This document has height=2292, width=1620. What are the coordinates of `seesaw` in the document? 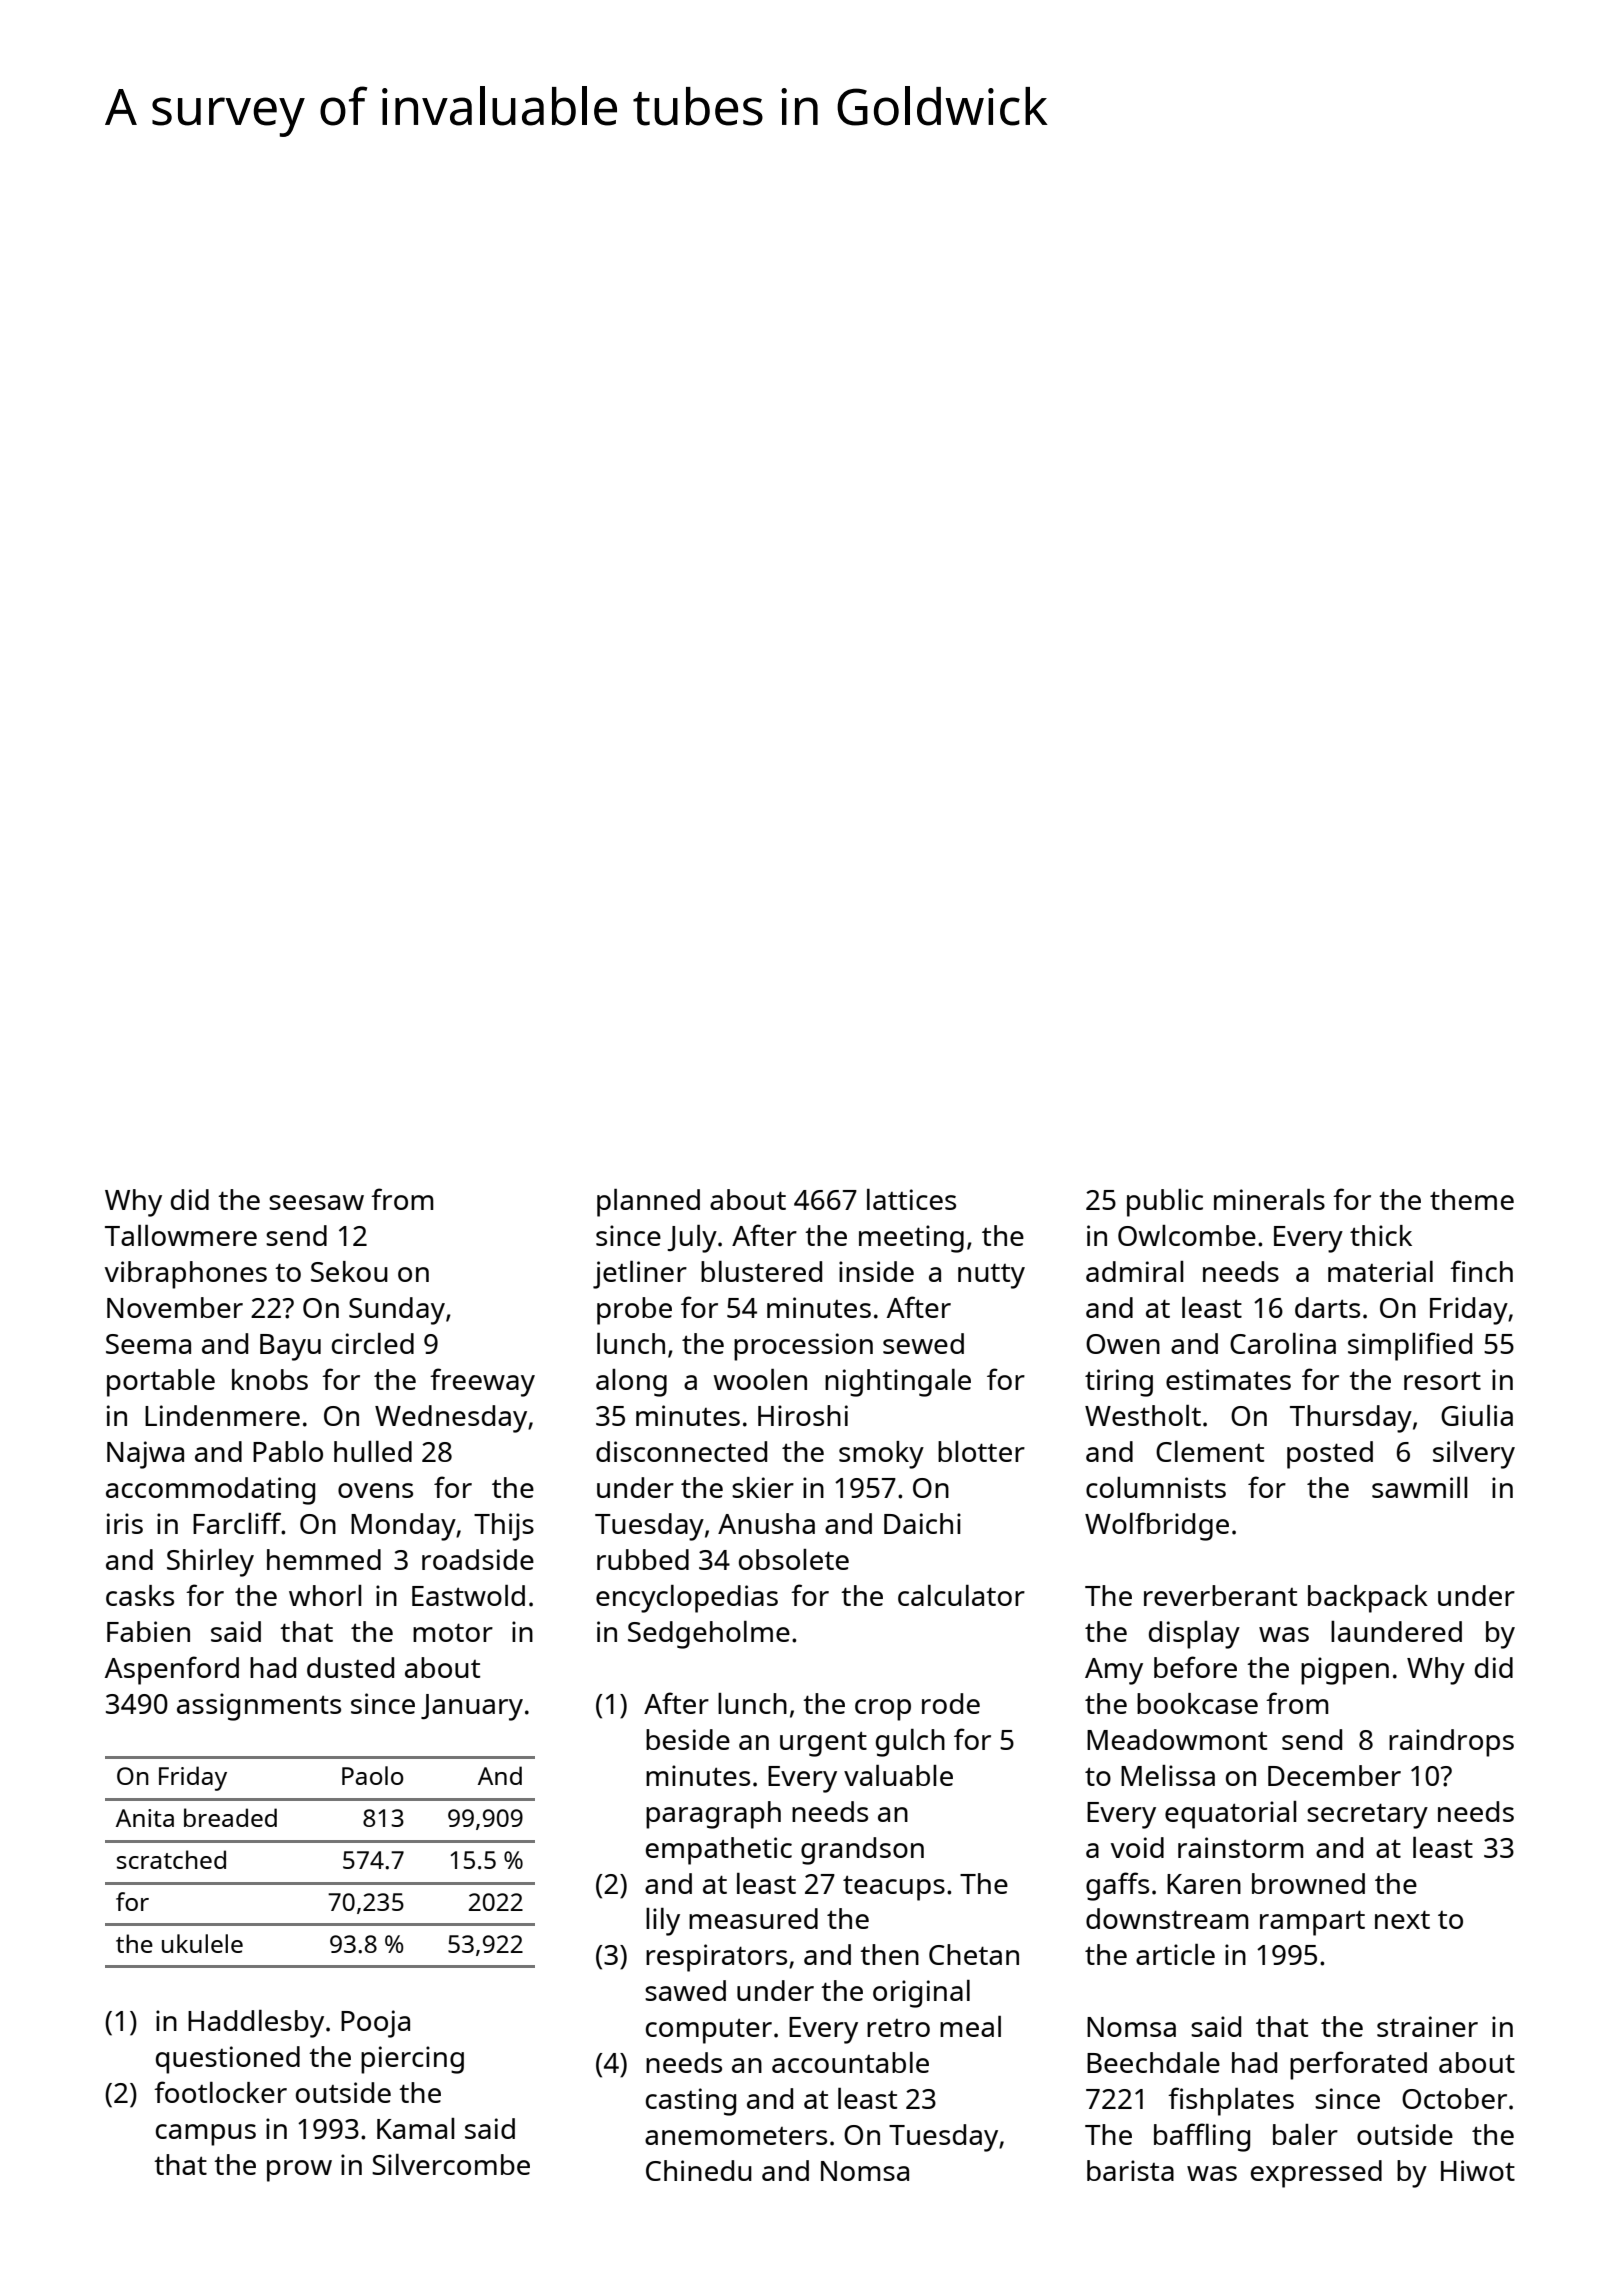 It's located at (316, 1202).
